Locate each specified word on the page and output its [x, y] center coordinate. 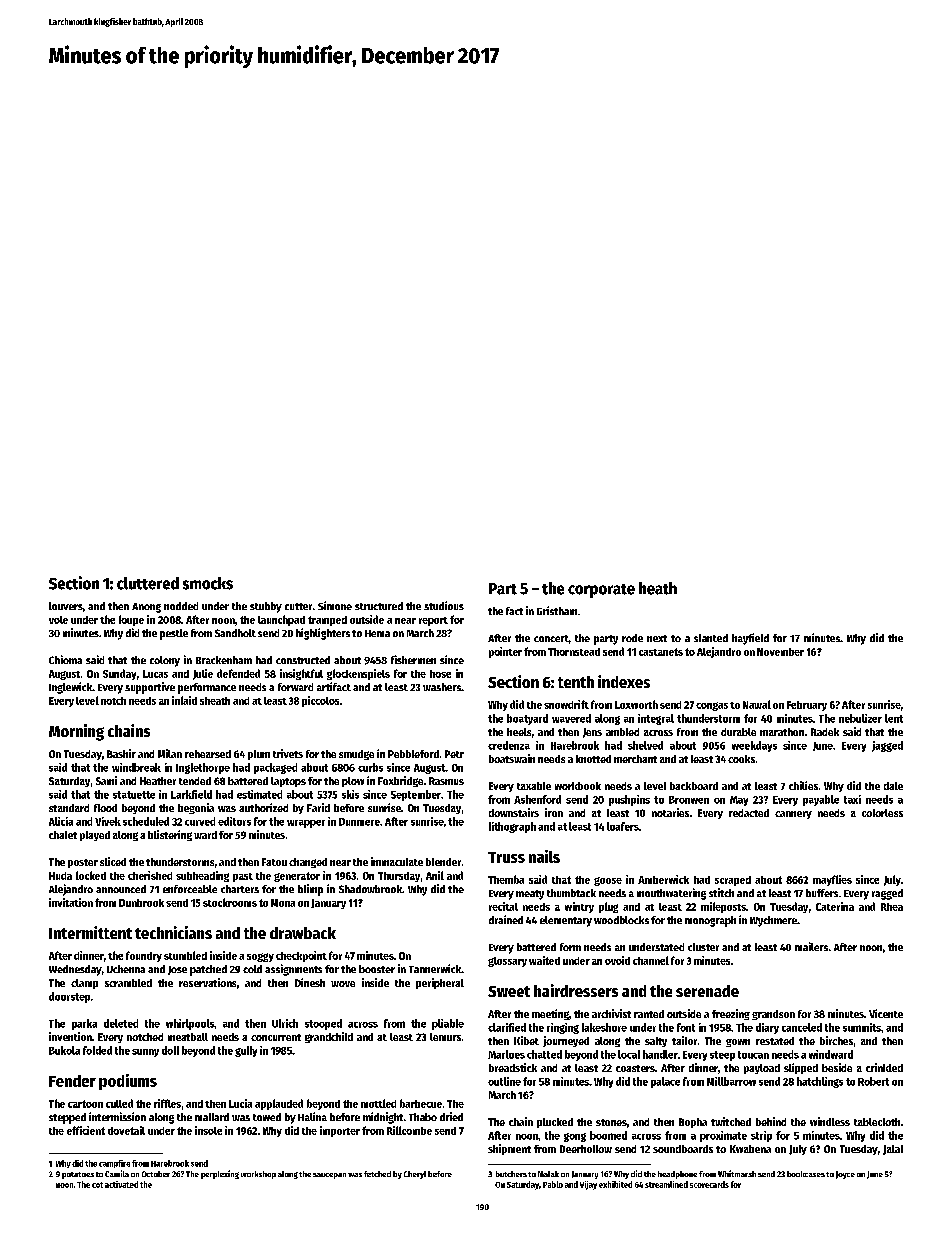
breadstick [513, 1067]
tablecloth [877, 1122]
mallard [212, 1117]
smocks [208, 583]
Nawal [757, 704]
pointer [505, 652]
